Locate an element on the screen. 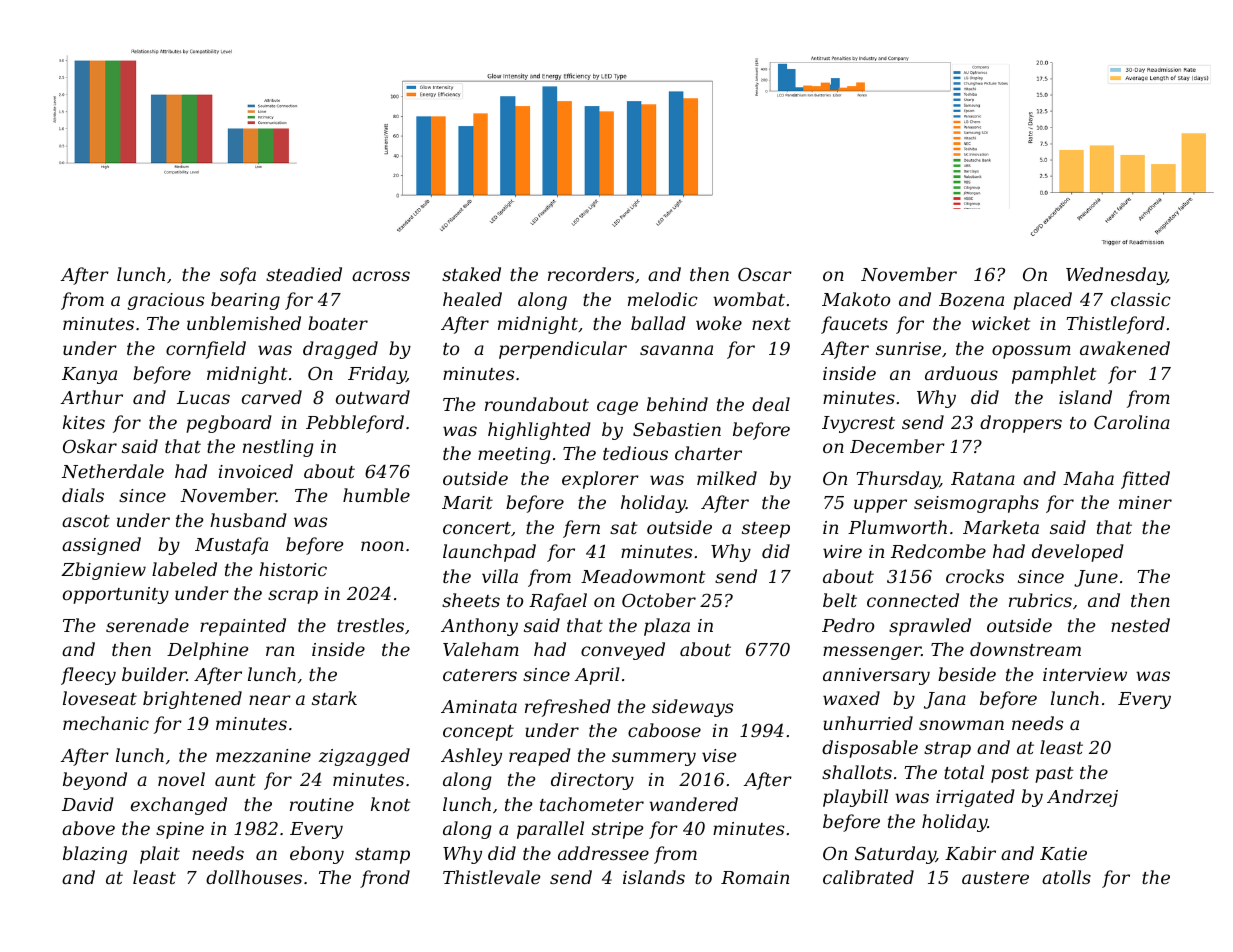 This screenshot has height=952, width=1233. frond is located at coordinates (385, 879).
